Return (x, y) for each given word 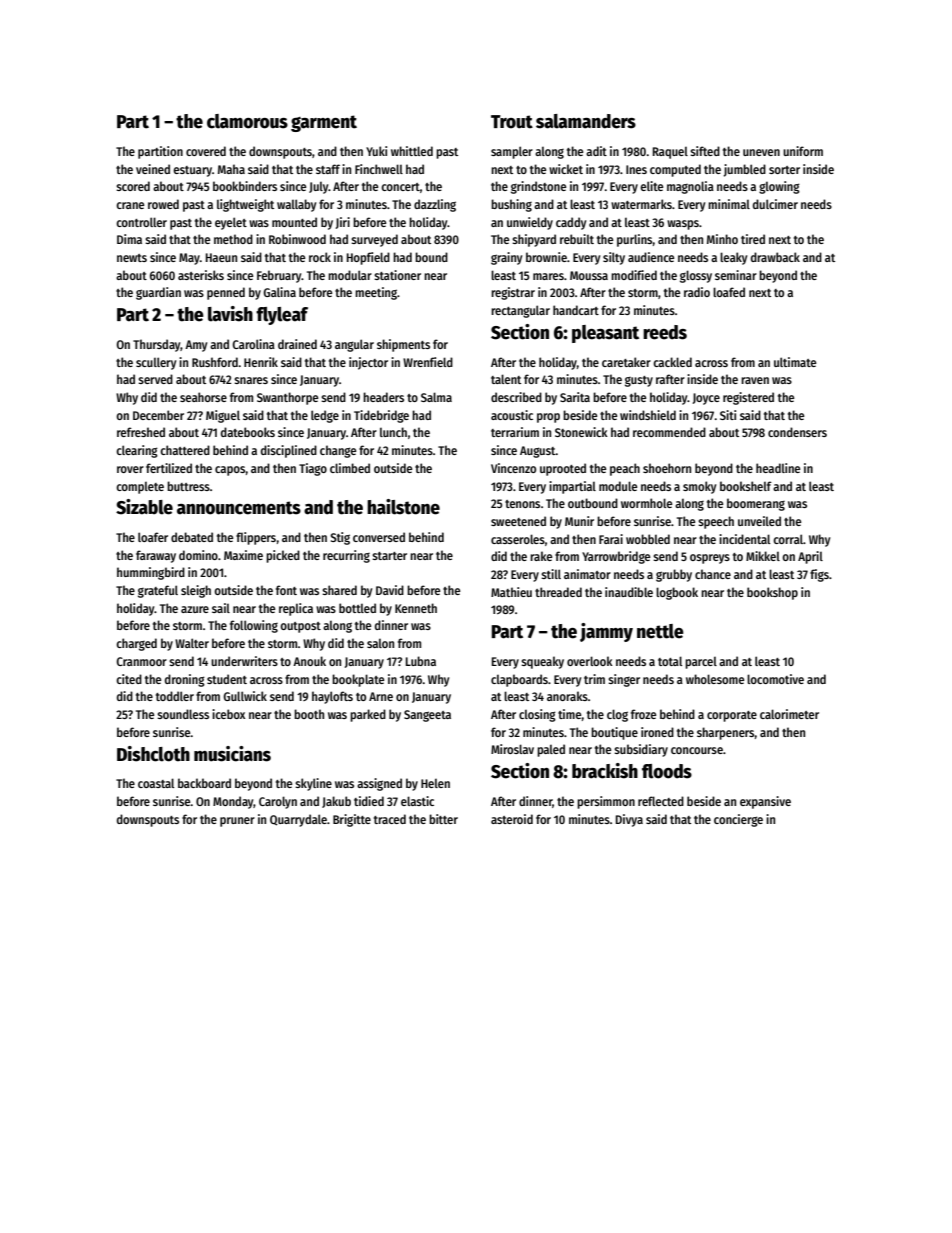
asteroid (512, 819)
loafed (729, 292)
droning (185, 680)
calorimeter (789, 714)
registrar (513, 293)
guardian (158, 293)
